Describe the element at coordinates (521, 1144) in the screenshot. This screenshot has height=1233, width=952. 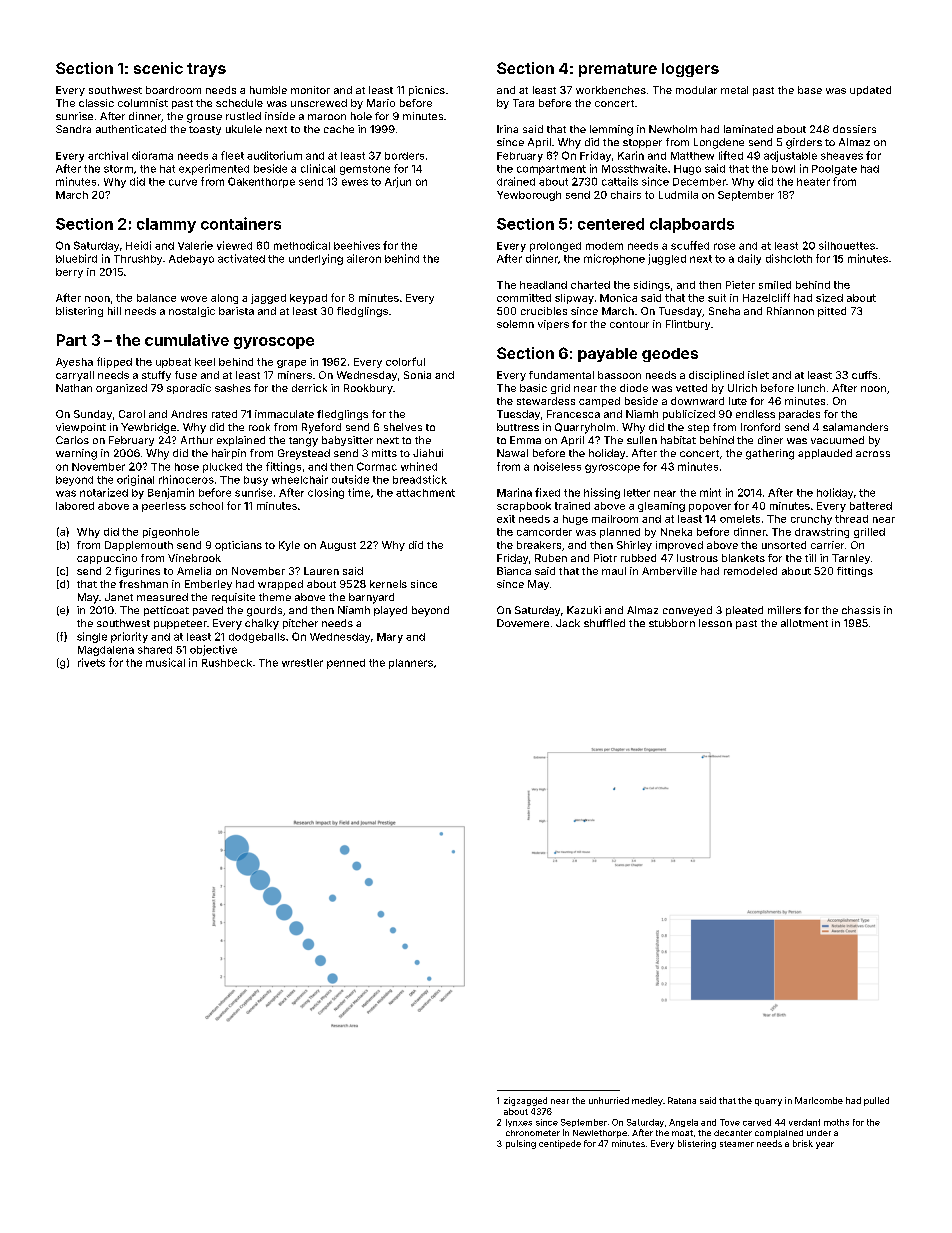
I see `pulsing` at that location.
